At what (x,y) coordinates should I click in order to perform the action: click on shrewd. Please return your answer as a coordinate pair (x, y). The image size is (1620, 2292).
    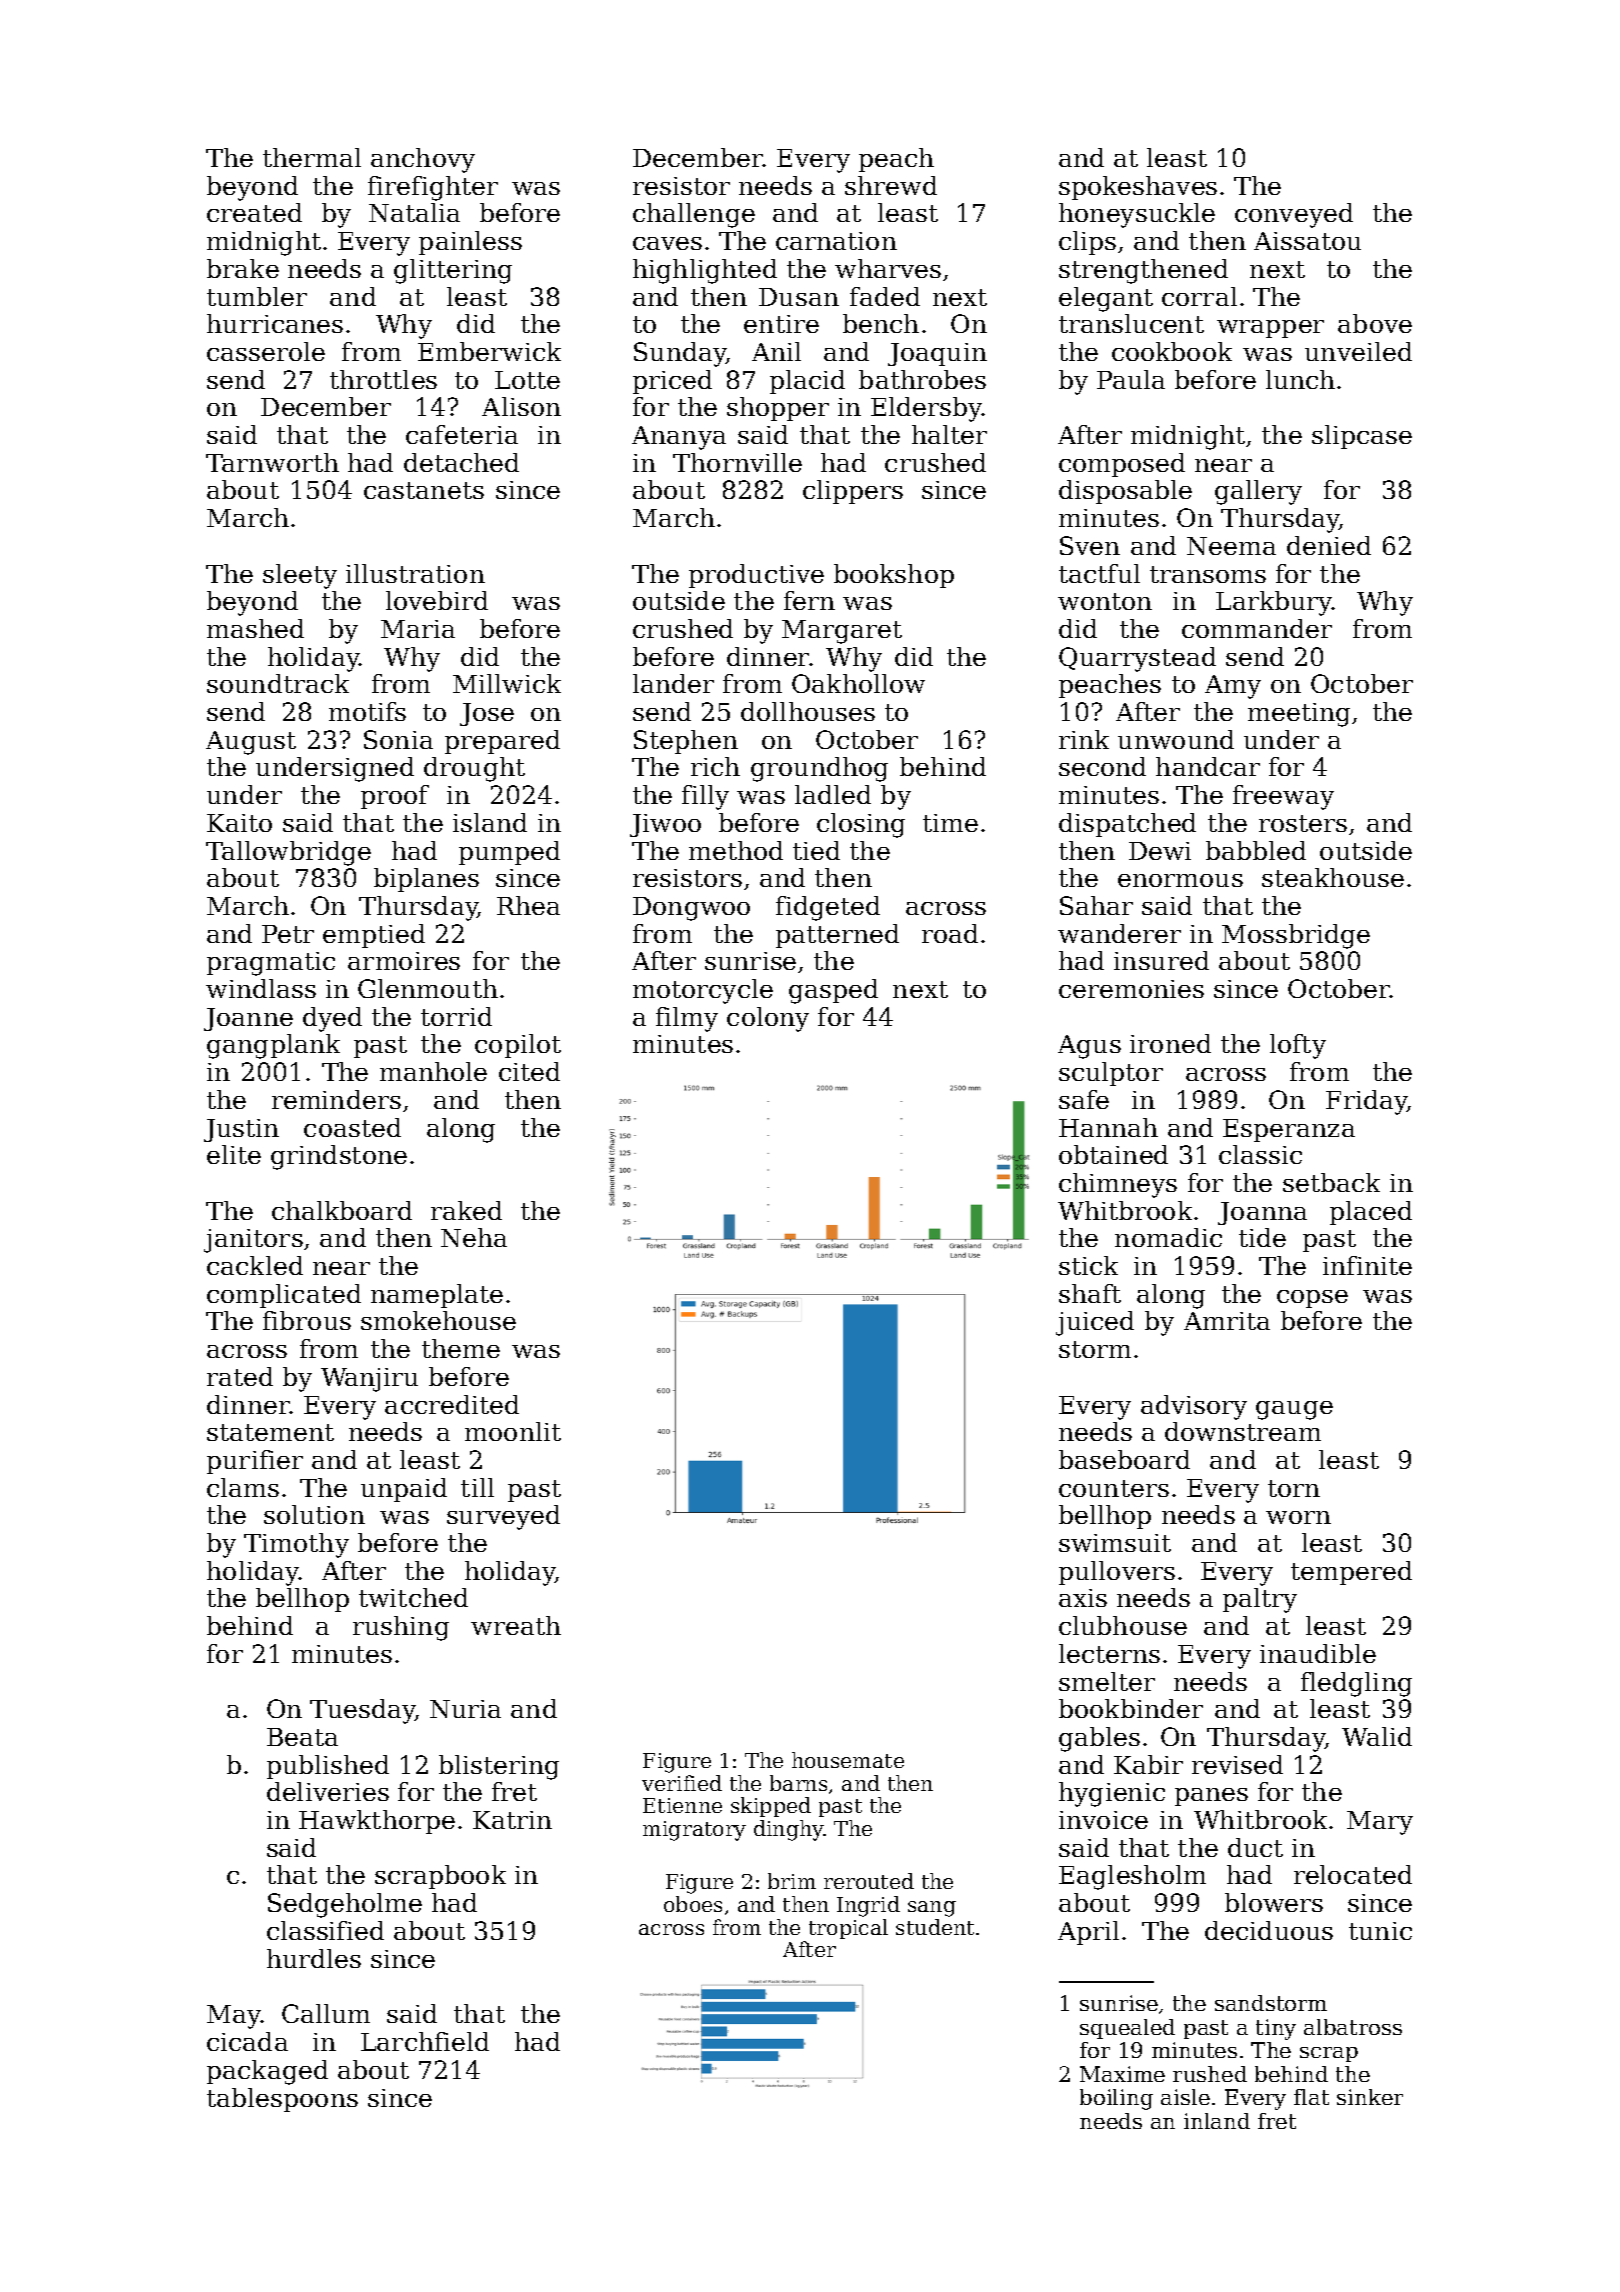
    Looking at the image, I should click on (891, 185).
